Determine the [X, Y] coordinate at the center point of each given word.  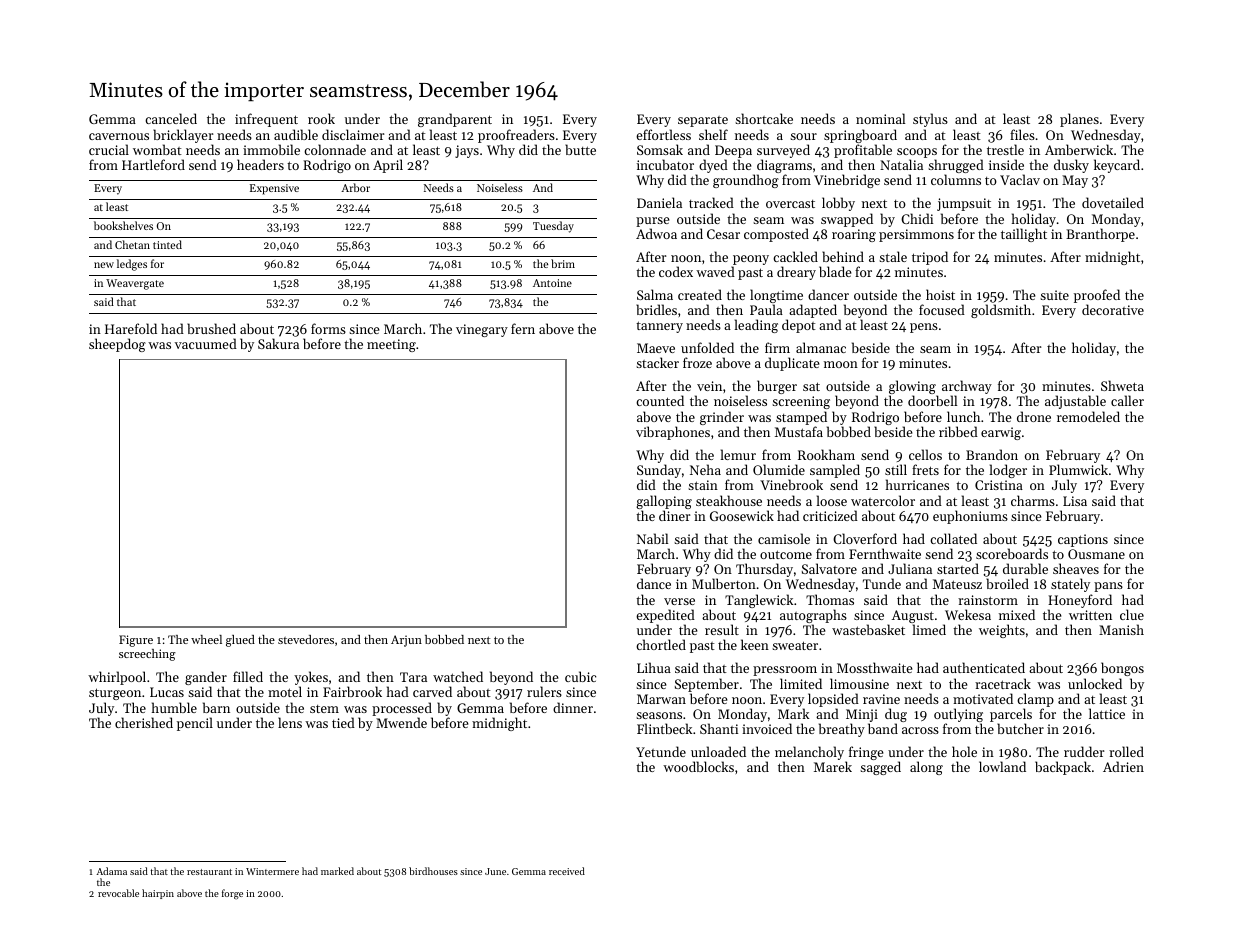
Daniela [659, 202]
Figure [136, 641]
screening [801, 402]
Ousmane [1096, 554]
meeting [391, 345]
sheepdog [117, 345]
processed [402, 709]
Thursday [764, 570]
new [104, 265]
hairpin [158, 894]
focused [942, 309]
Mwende [401, 722]
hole [964, 751]
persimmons [916, 235]
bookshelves [123, 225]
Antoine [552, 283]
